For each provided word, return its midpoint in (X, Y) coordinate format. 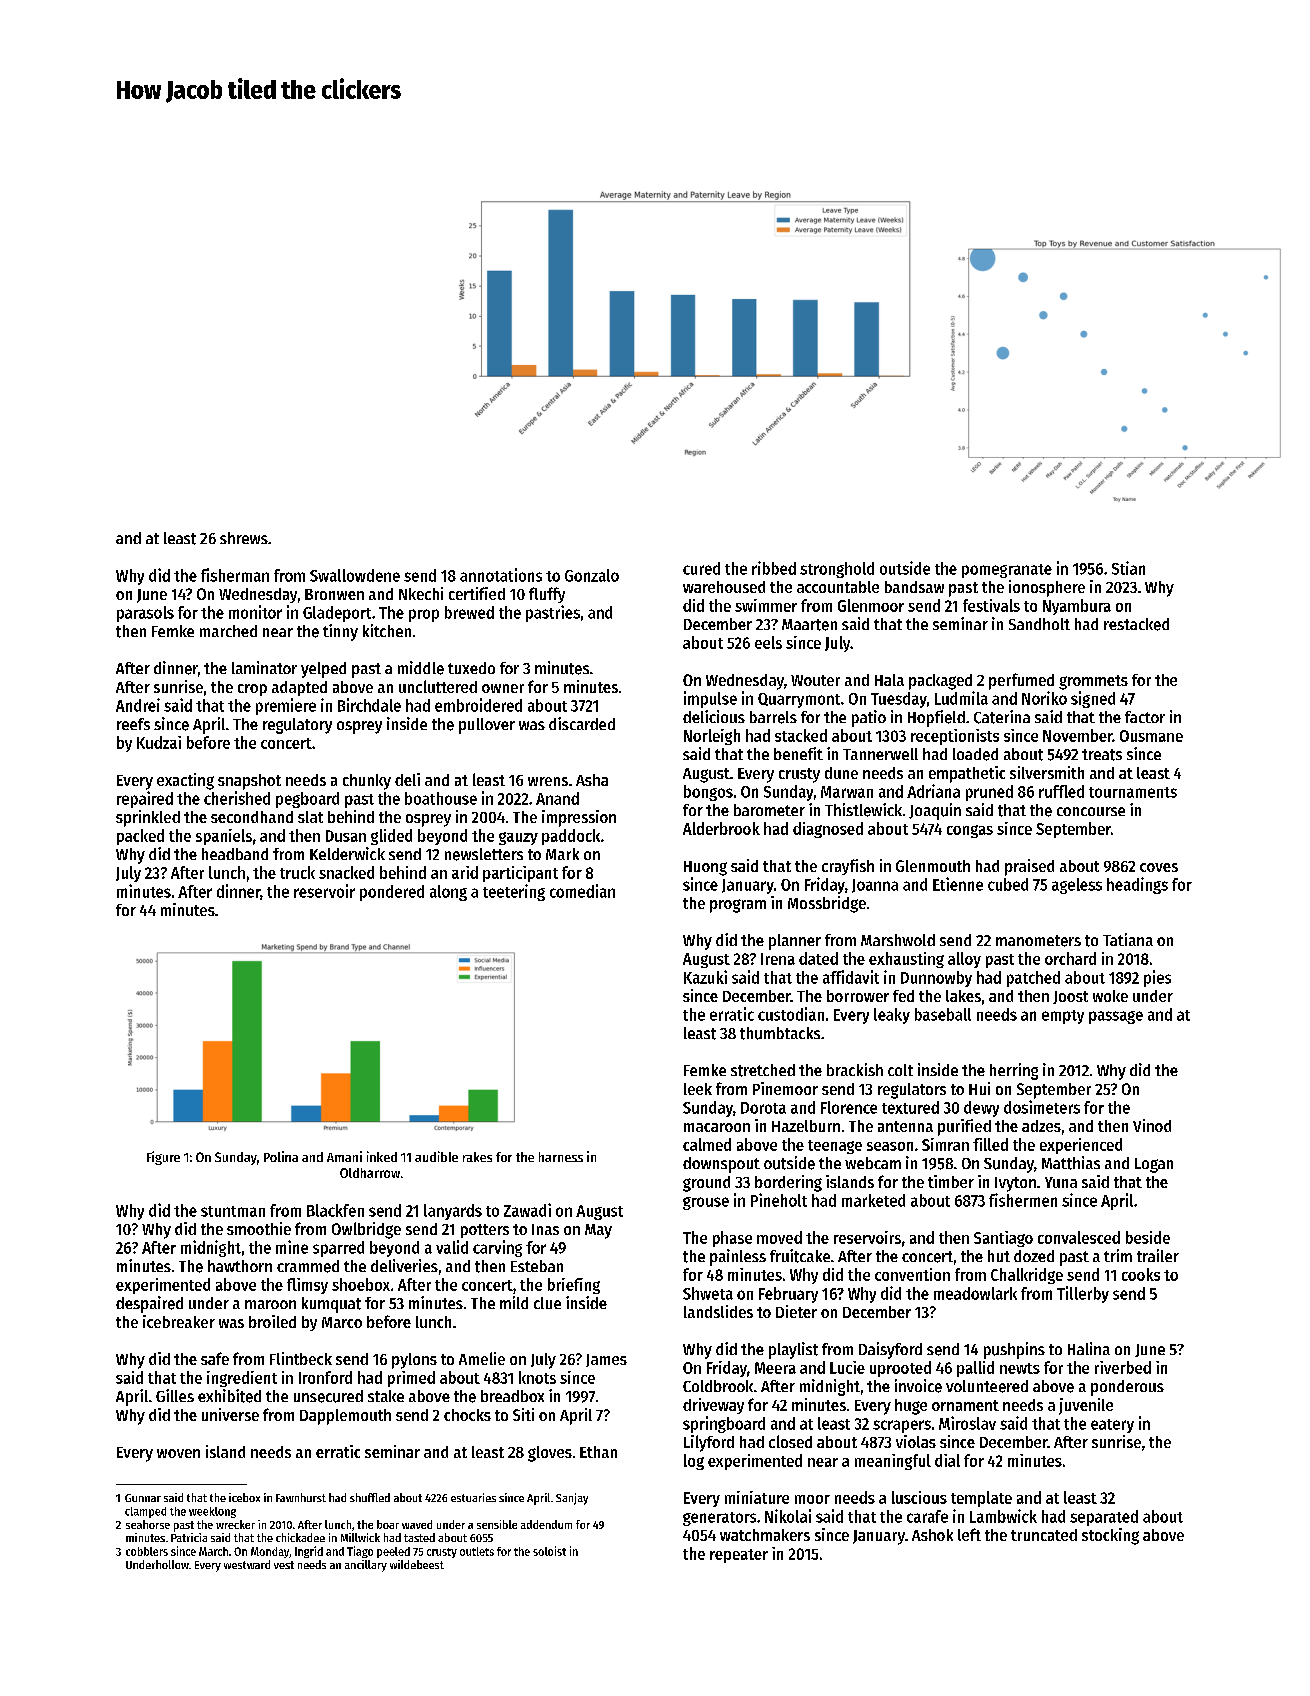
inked (382, 1156)
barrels (773, 717)
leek (698, 1089)
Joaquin (935, 811)
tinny (340, 632)
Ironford (325, 1377)
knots (537, 1377)
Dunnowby (936, 979)
